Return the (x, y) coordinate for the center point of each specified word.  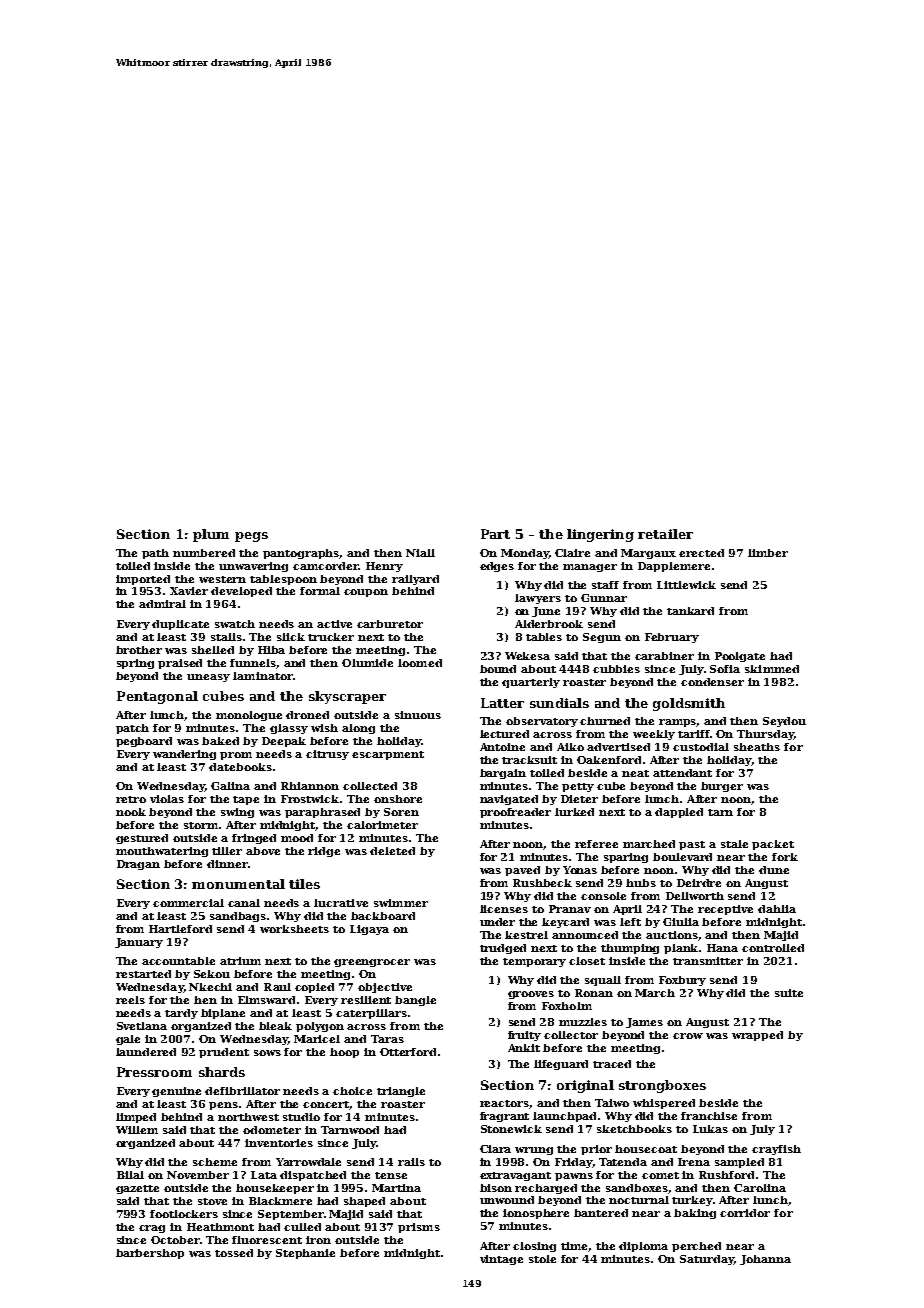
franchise (709, 1116)
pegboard (144, 742)
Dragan (138, 865)
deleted (392, 851)
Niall (420, 553)
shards (222, 1072)
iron (318, 1240)
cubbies (616, 669)
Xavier (189, 591)
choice (352, 1091)
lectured (504, 734)
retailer (665, 534)
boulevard (682, 857)
